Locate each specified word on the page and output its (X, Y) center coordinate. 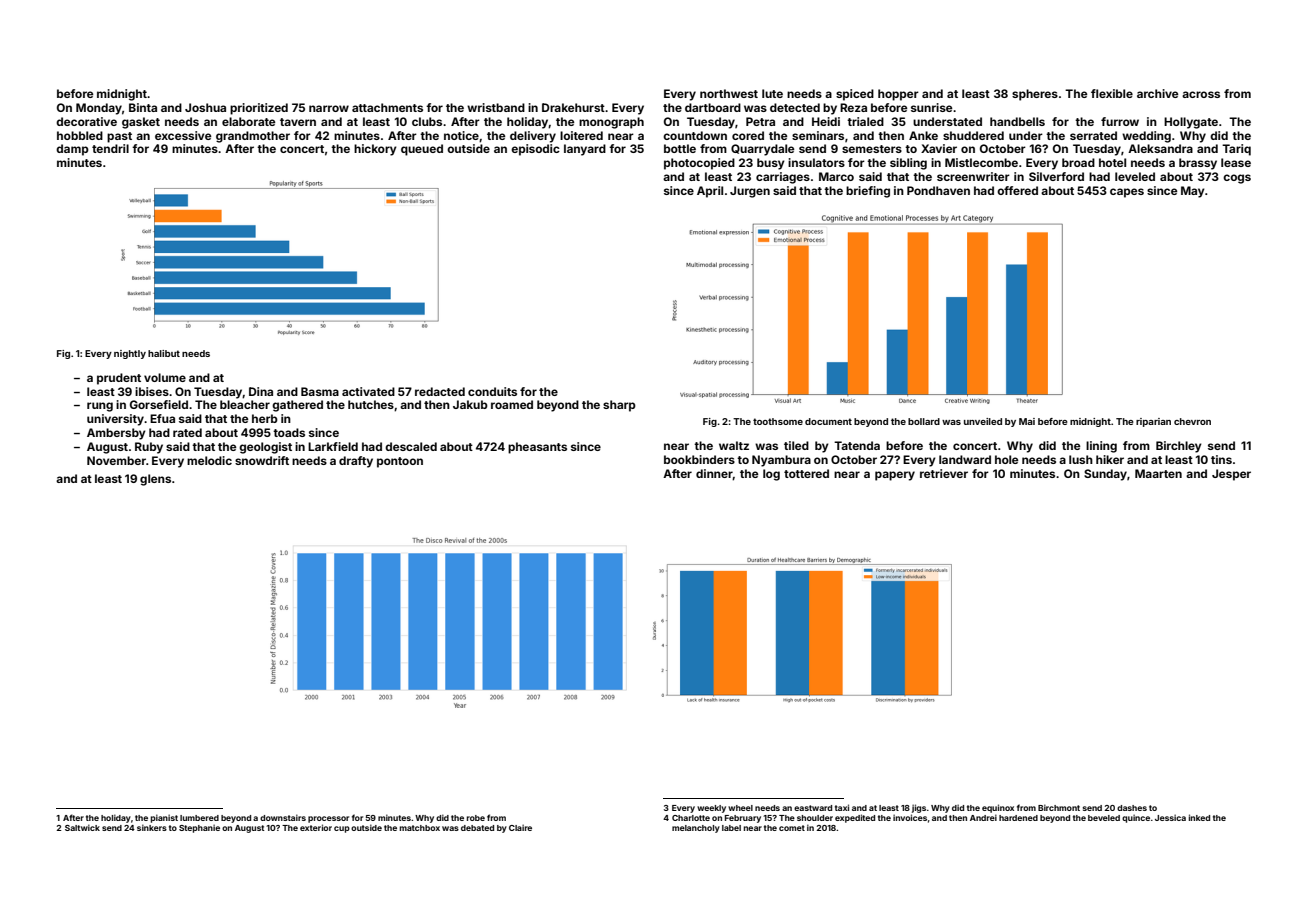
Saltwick (82, 827)
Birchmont (1059, 807)
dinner (714, 474)
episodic (535, 150)
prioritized (259, 109)
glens (155, 480)
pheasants (537, 448)
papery (895, 476)
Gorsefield (159, 404)
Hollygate (1191, 123)
